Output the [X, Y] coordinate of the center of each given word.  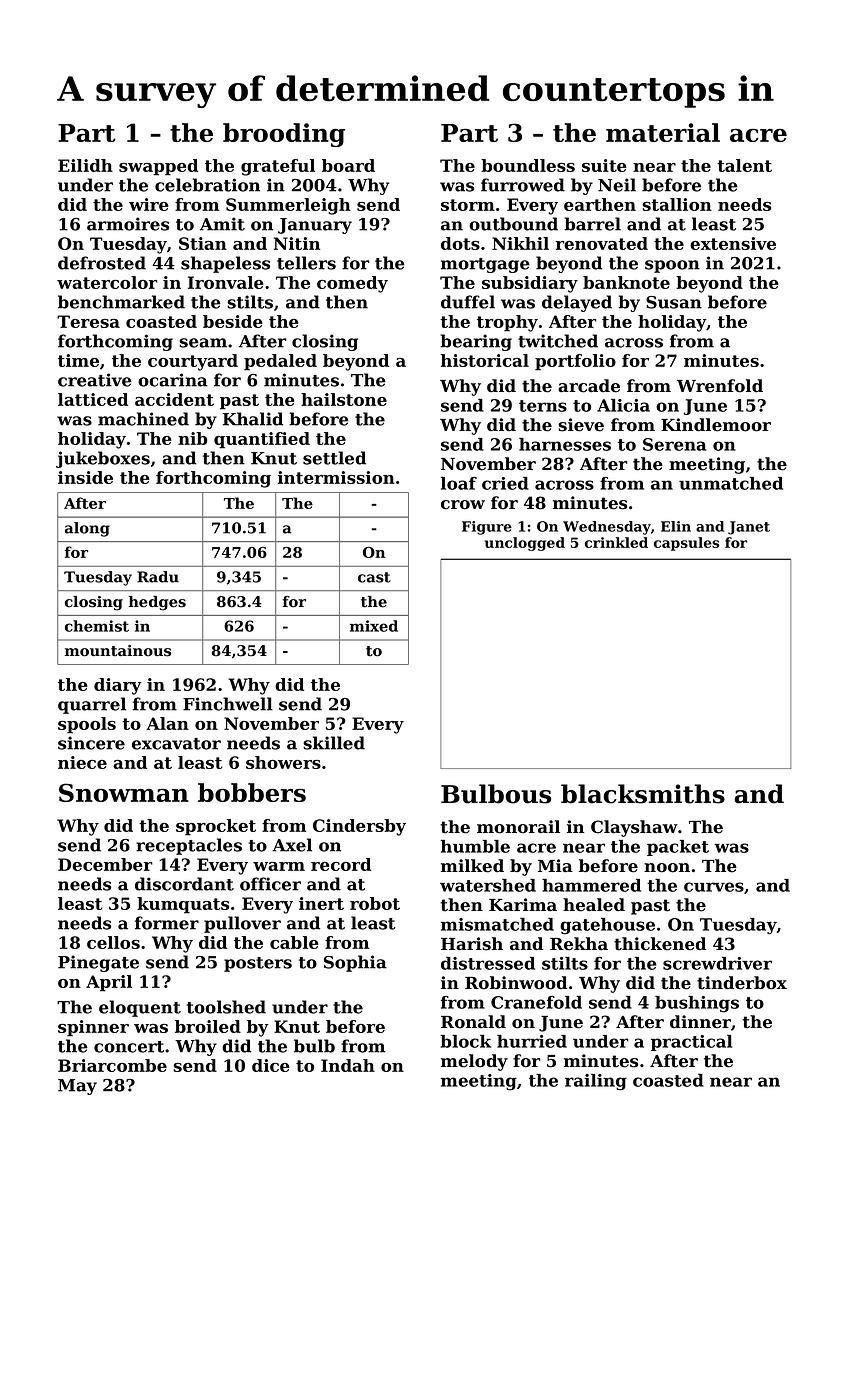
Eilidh [85, 165]
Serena [674, 444]
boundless [528, 165]
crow [463, 505]
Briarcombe [112, 1065]
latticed [93, 399]
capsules [686, 544]
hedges [157, 603]
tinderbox [742, 983]
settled [334, 458]
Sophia [355, 963]
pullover [242, 924]
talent [744, 165]
